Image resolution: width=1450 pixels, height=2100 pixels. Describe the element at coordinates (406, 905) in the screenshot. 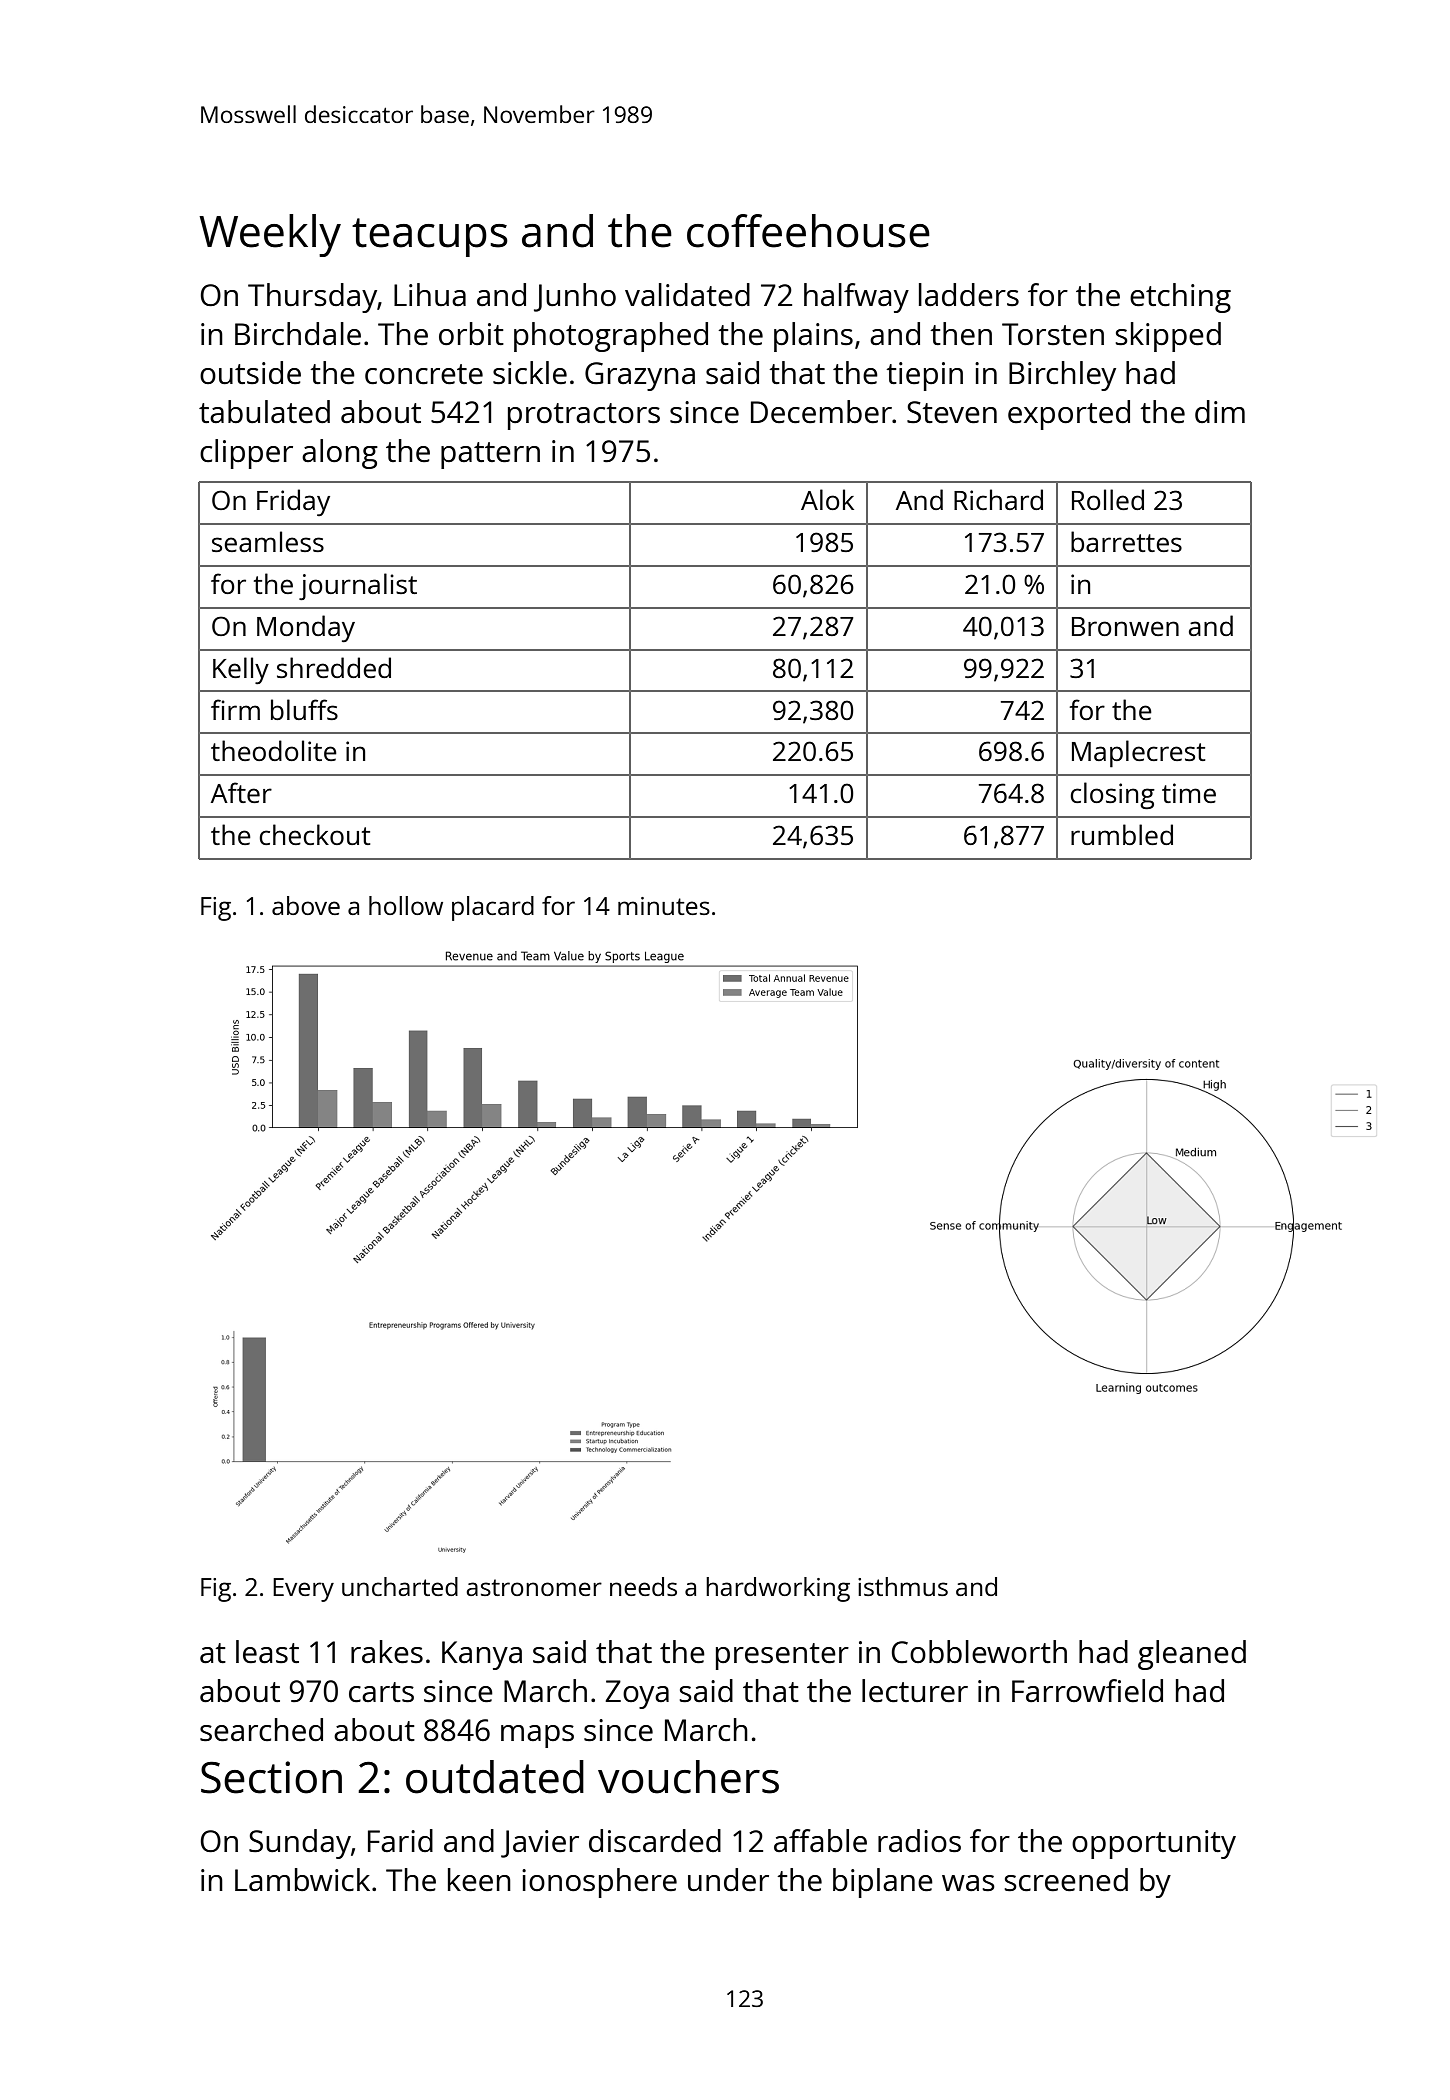

I see `hollow` at that location.
